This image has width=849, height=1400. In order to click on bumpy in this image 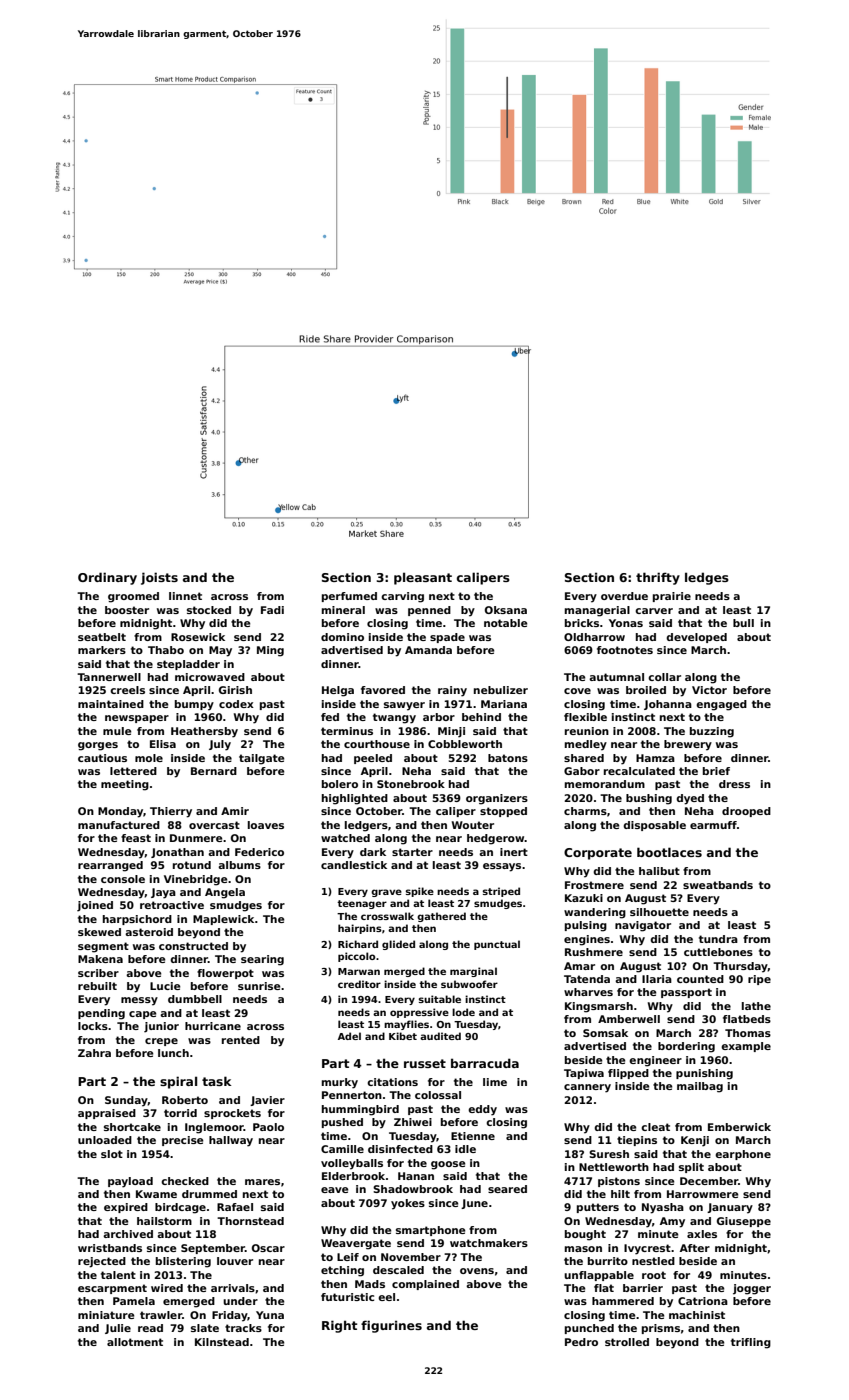, I will do `click(194, 705)`.
